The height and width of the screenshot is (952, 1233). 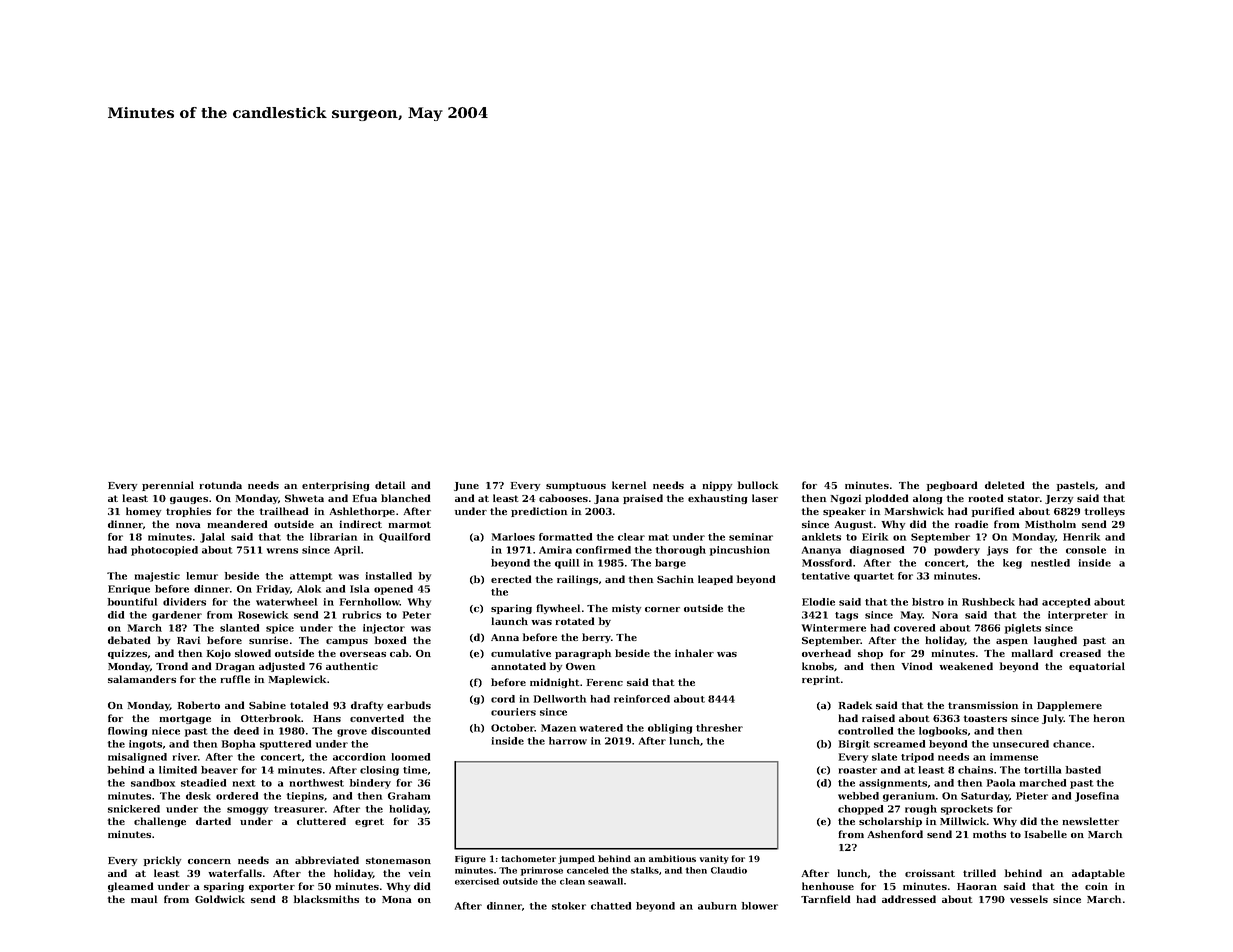 I want to click on maul, so click(x=144, y=899).
